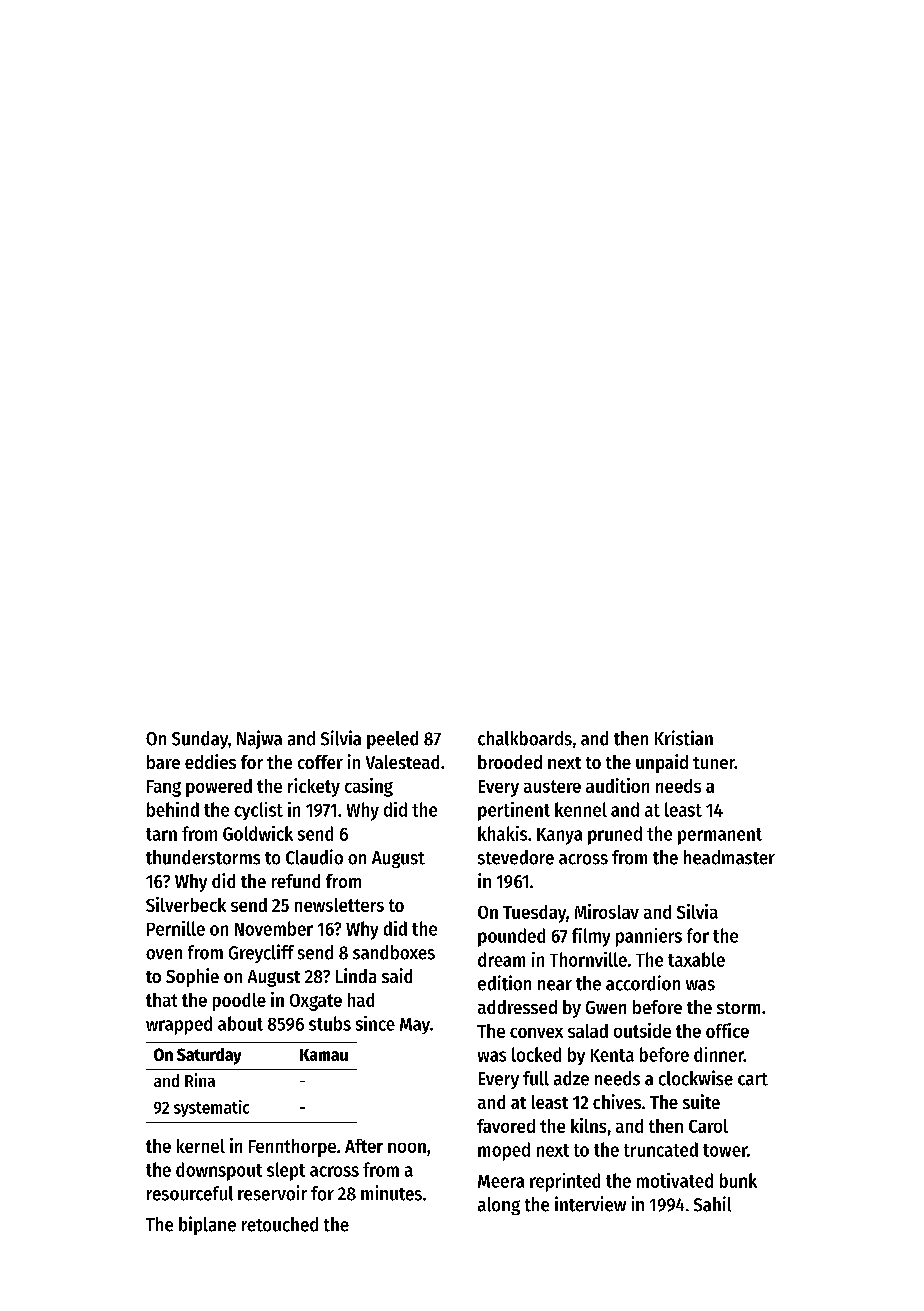  I want to click on dinner, so click(719, 1054).
